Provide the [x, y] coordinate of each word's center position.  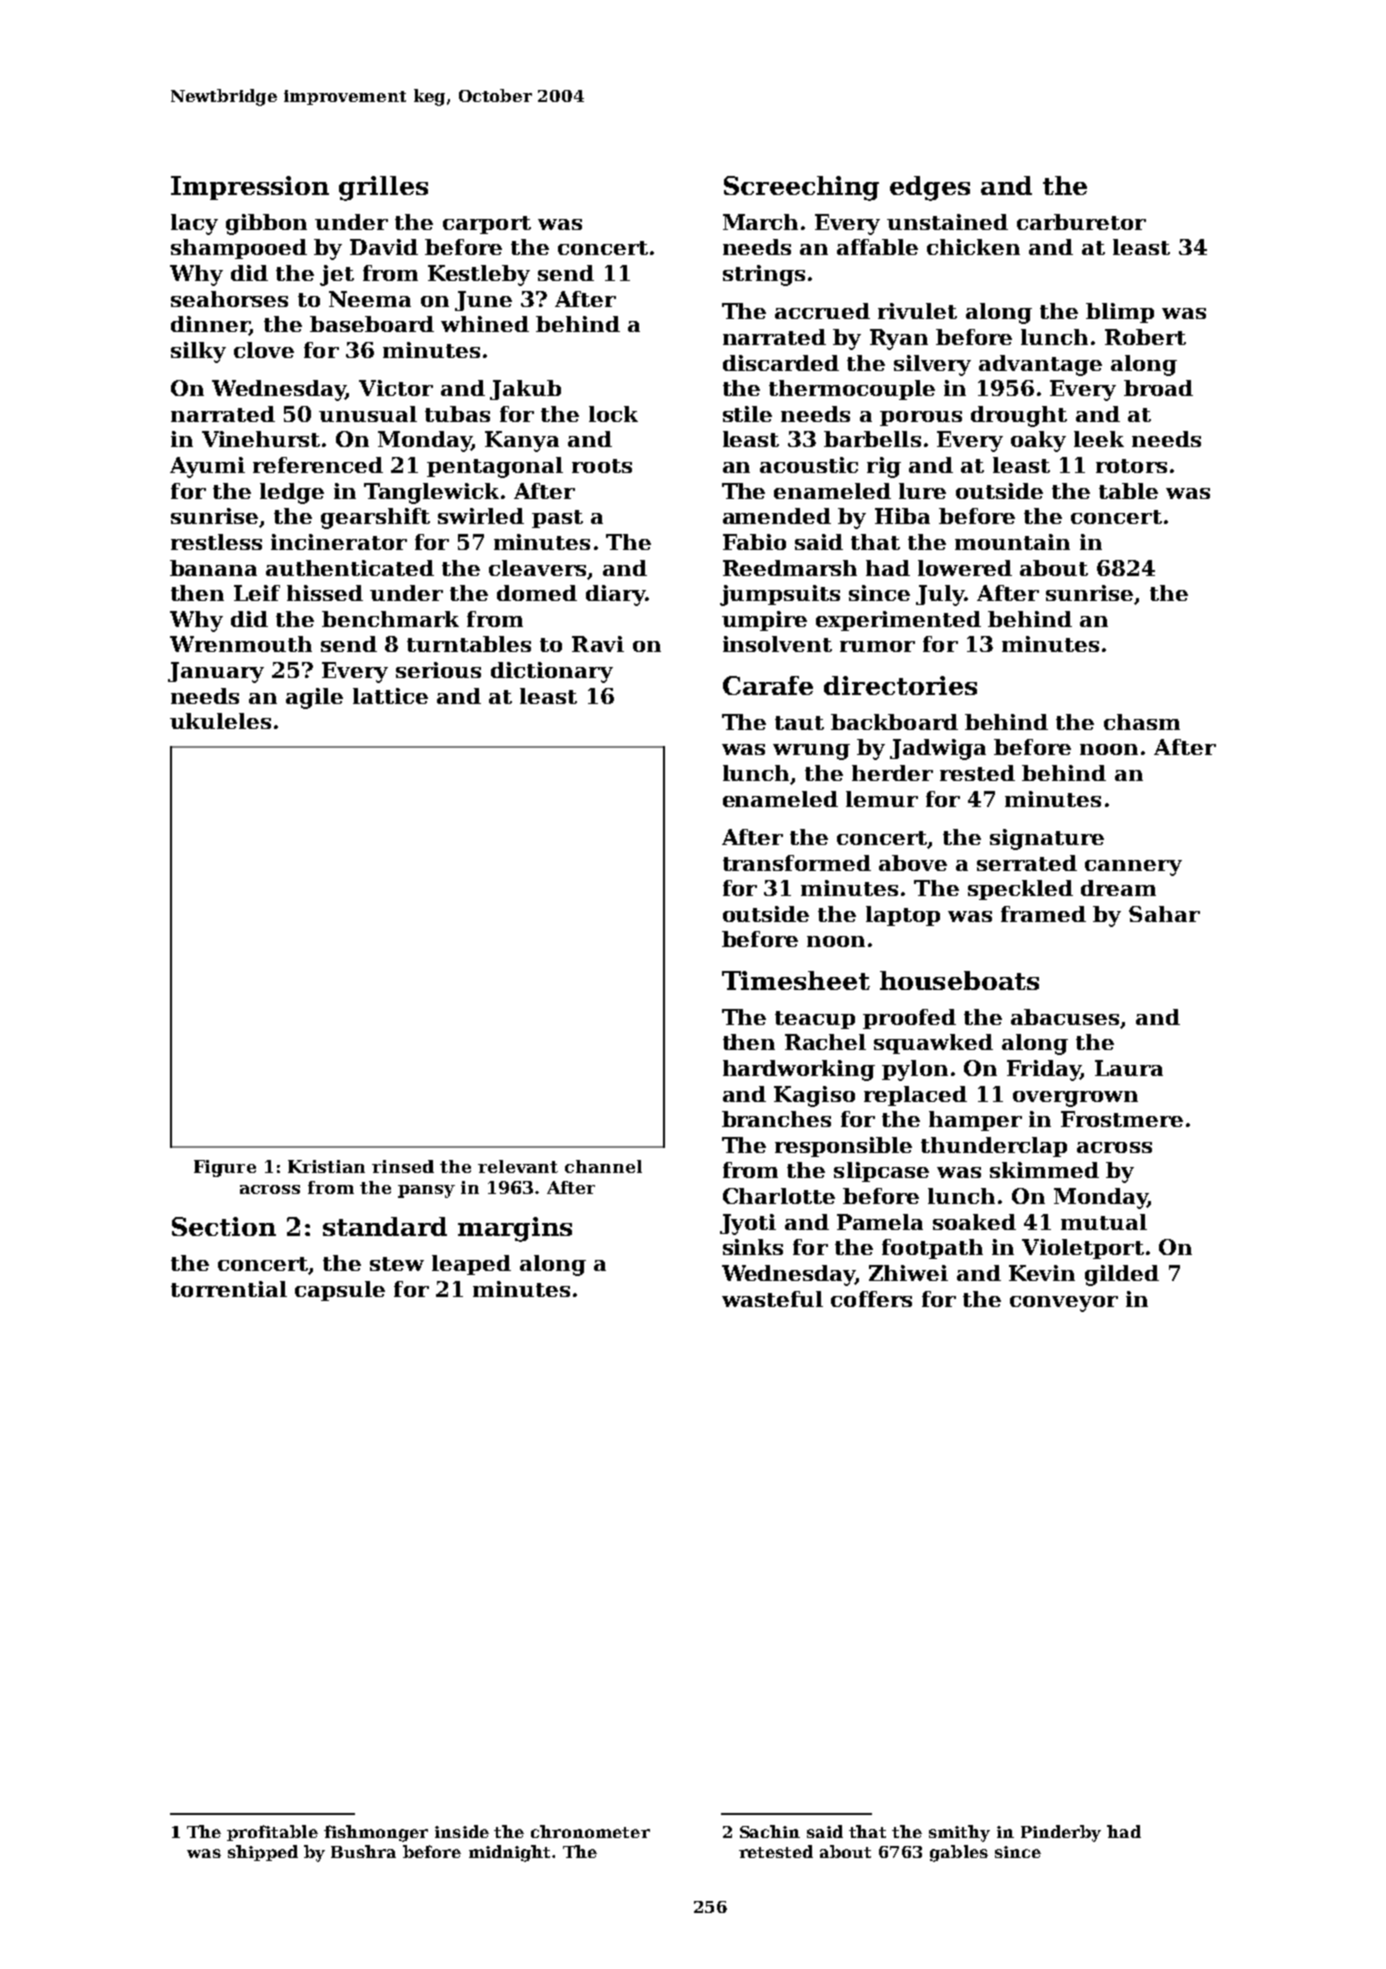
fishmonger [376, 1833]
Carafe [768, 685]
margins [515, 1229]
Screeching [801, 188]
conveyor [1064, 1304]
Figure [225, 1168]
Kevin [1042, 1273]
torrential [229, 1289]
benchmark [390, 619]
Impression [250, 188]
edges [930, 188]
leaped [471, 1265]
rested [977, 773]
